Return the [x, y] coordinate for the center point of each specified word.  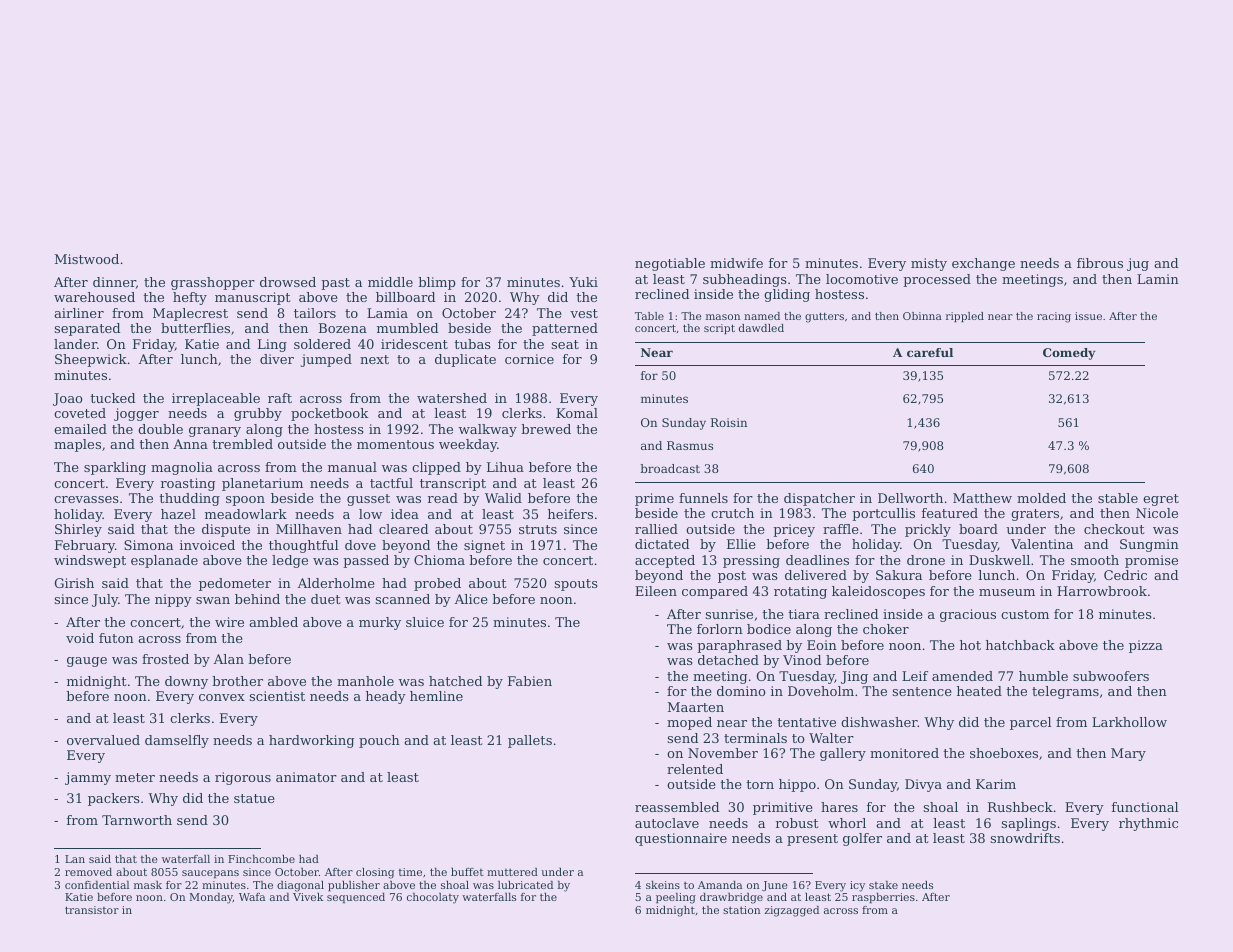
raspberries [883, 898]
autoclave [667, 823]
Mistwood [87, 259]
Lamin [1158, 279]
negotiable [670, 264]
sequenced [356, 898]
